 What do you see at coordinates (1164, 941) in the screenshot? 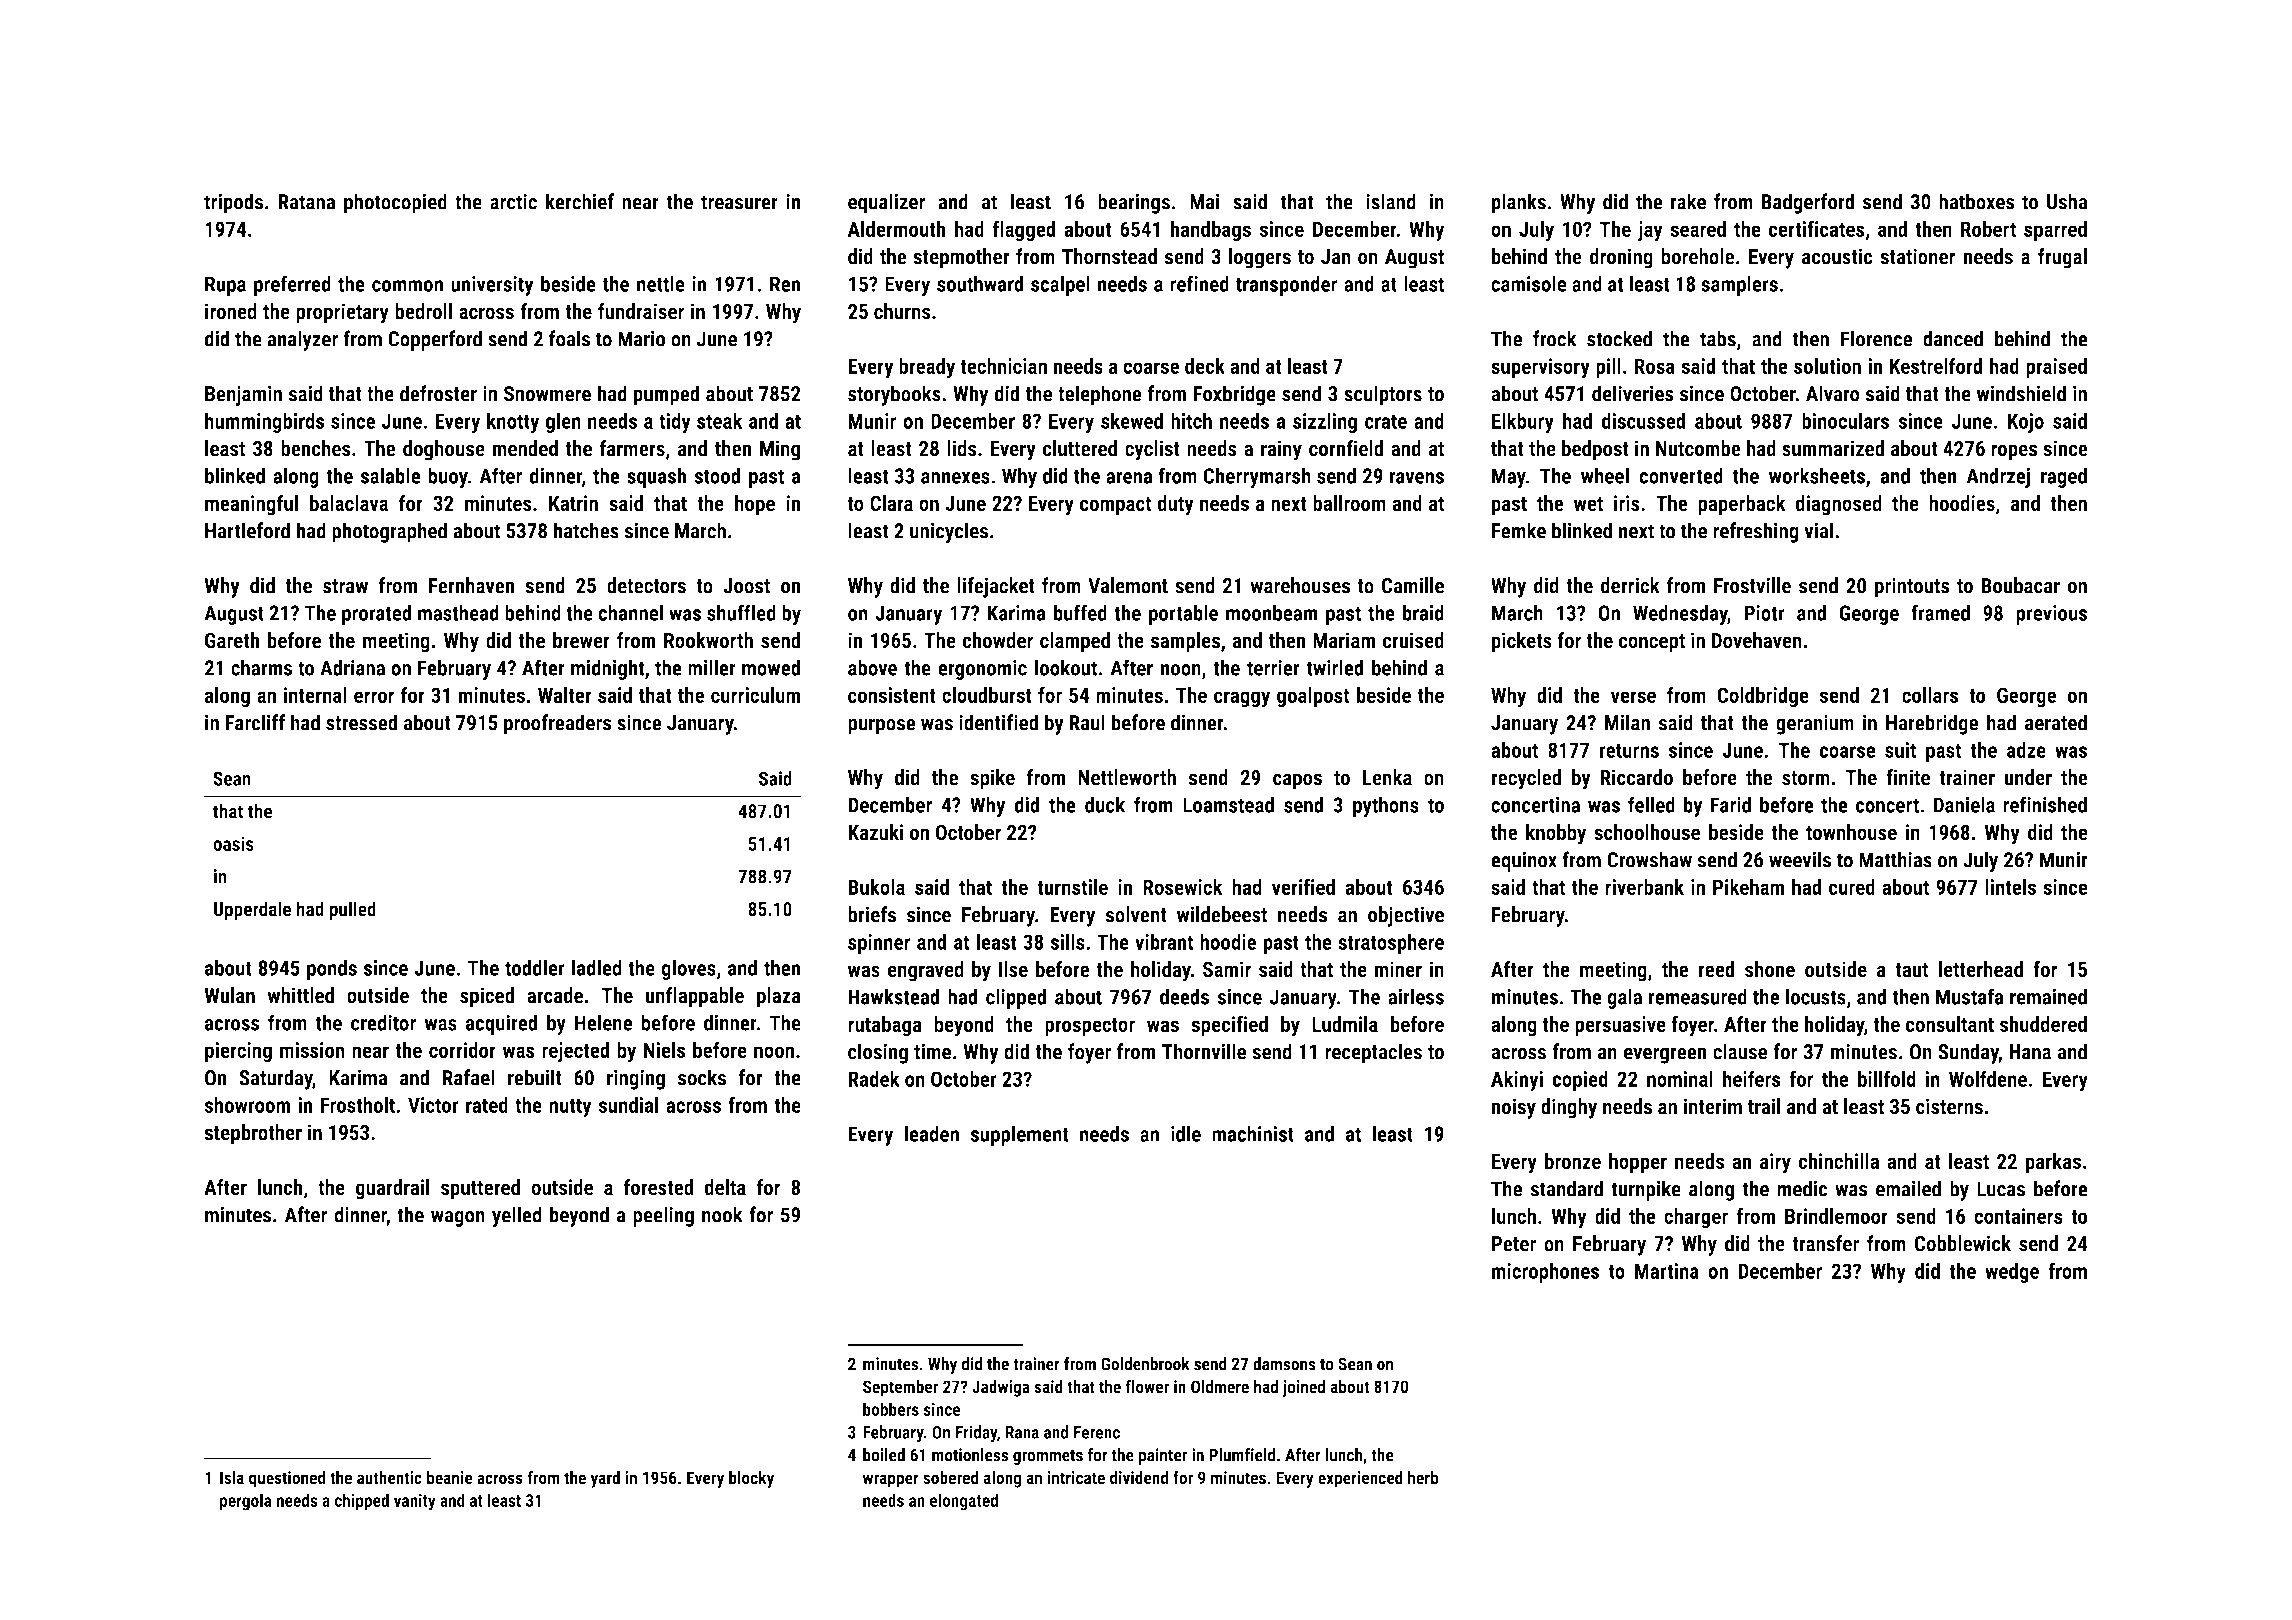
I see `vibrant` at bounding box center [1164, 941].
